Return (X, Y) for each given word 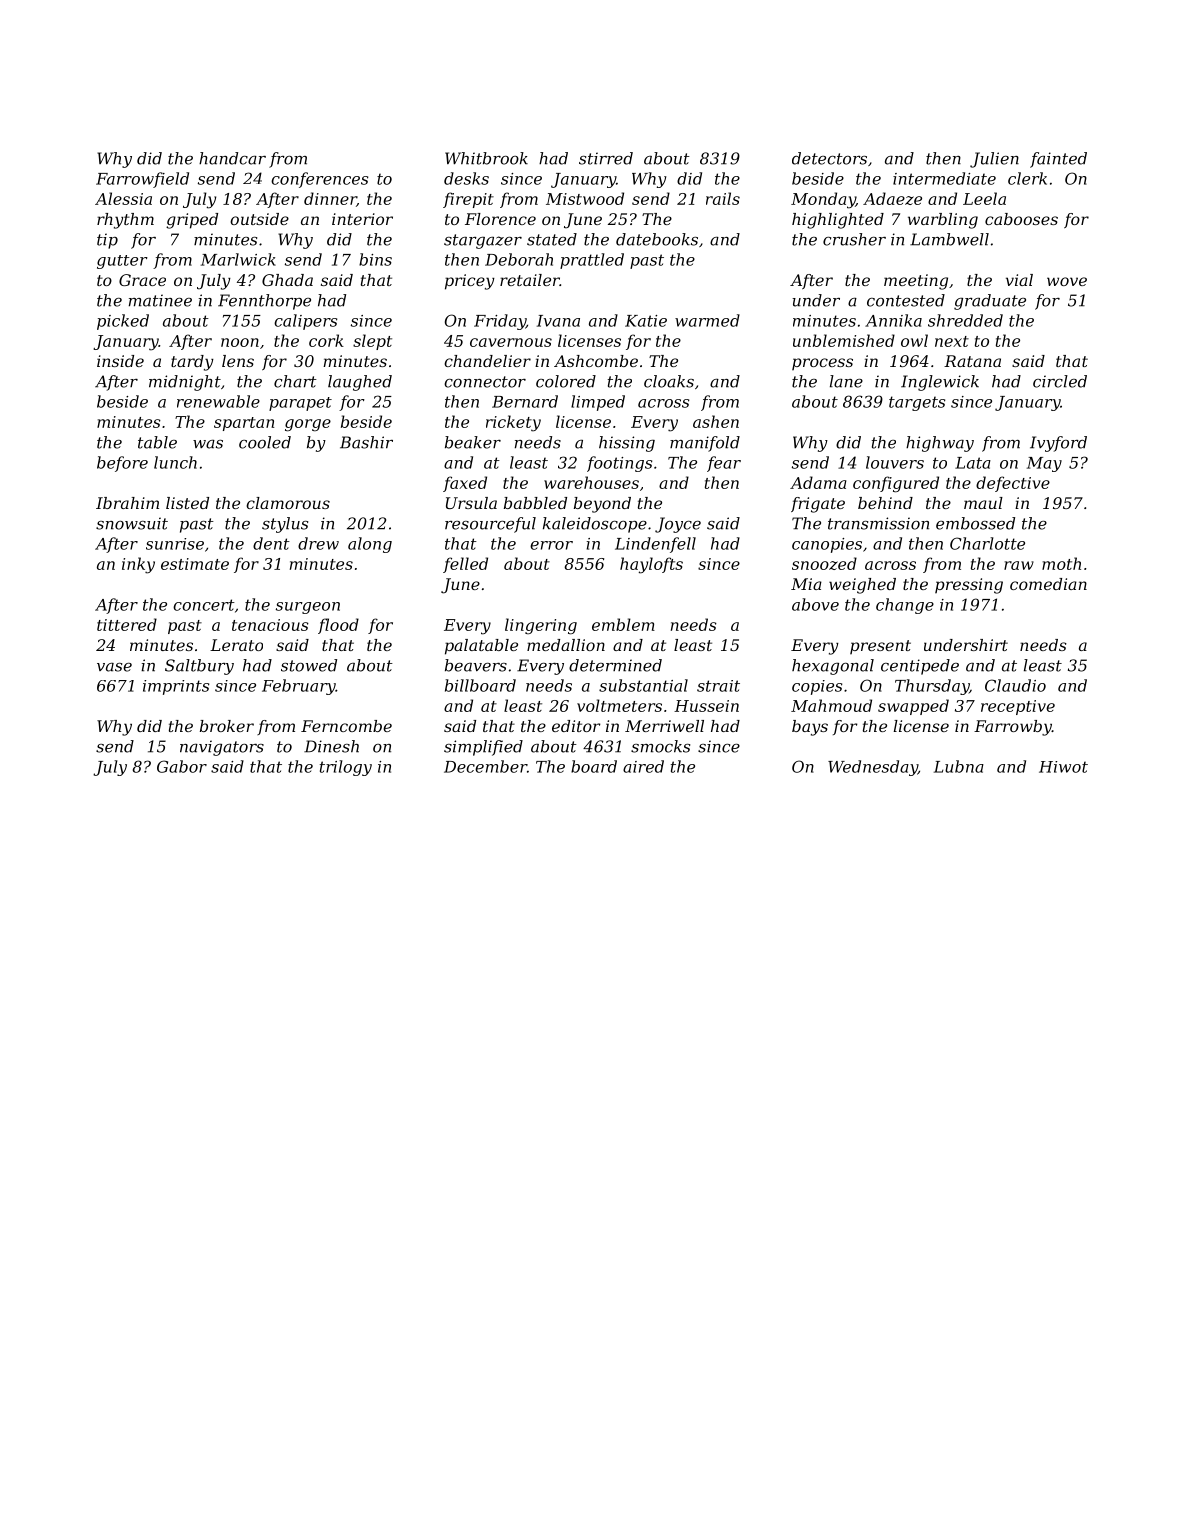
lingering (541, 626)
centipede (920, 667)
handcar (232, 158)
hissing (627, 444)
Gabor (182, 766)
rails (723, 198)
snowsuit (132, 523)
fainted (1058, 160)
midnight (185, 383)
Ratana (972, 361)
